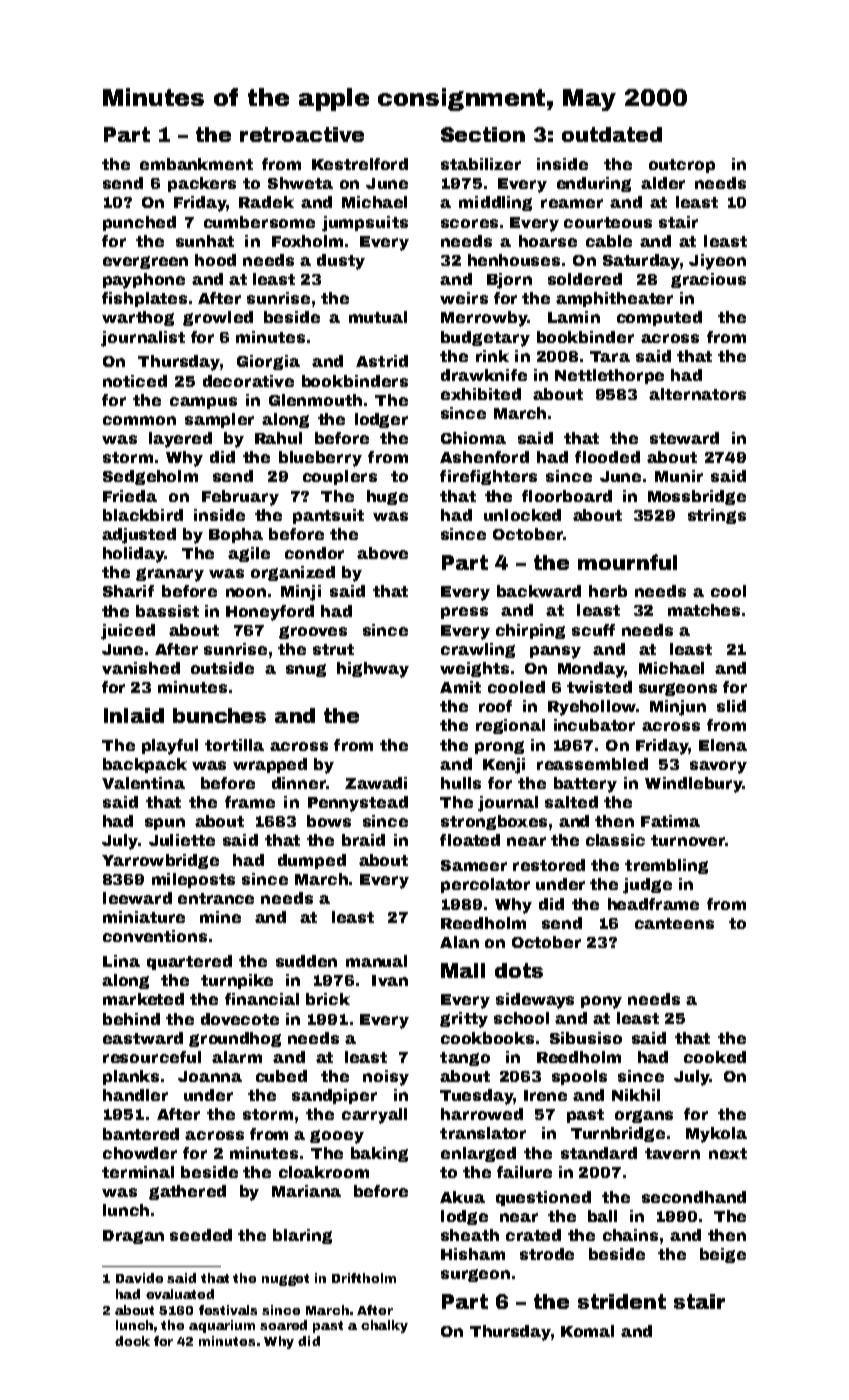  Describe the element at coordinates (133, 1237) in the document. I see `Dragan` at that location.
